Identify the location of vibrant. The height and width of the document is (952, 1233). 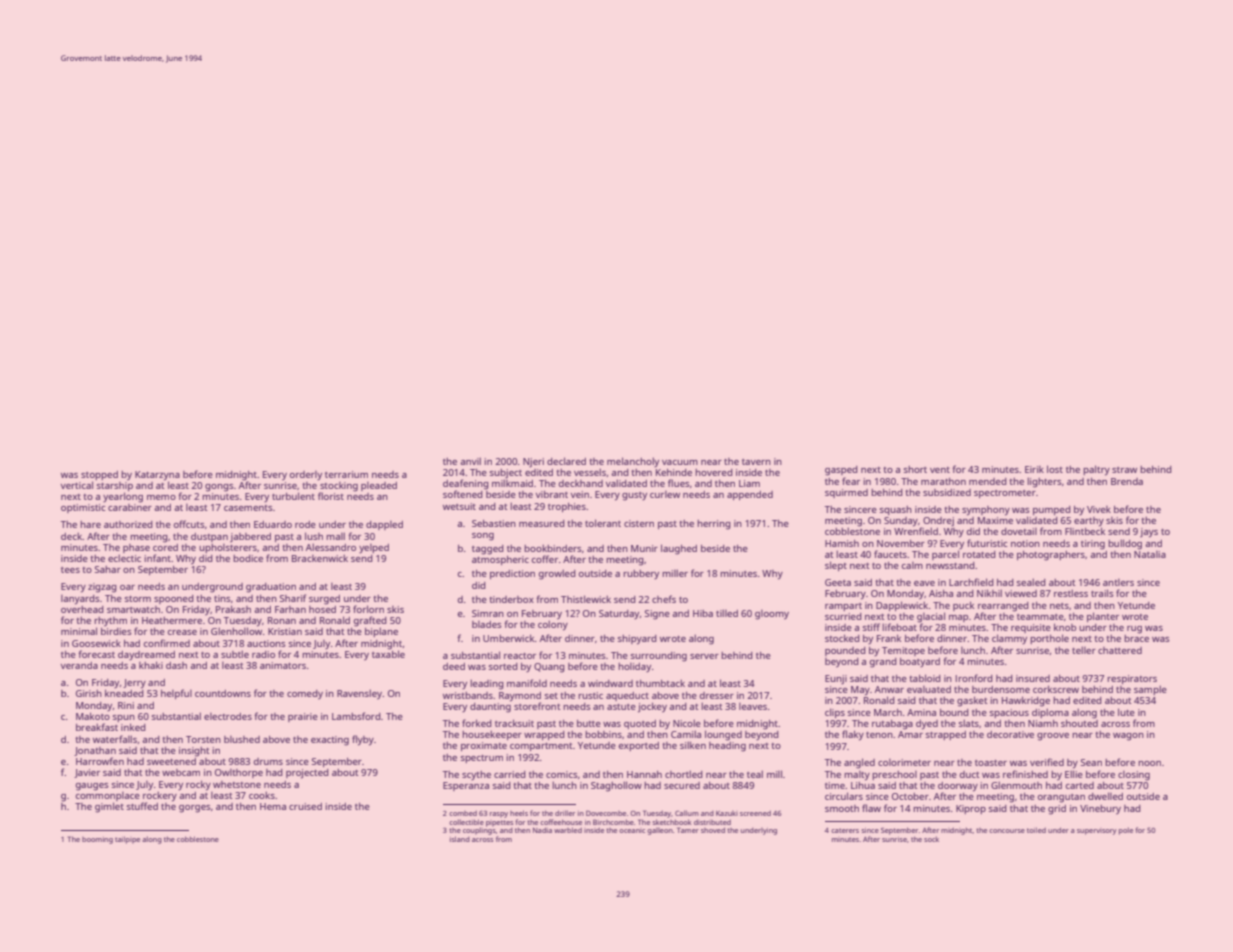
(552, 494).
